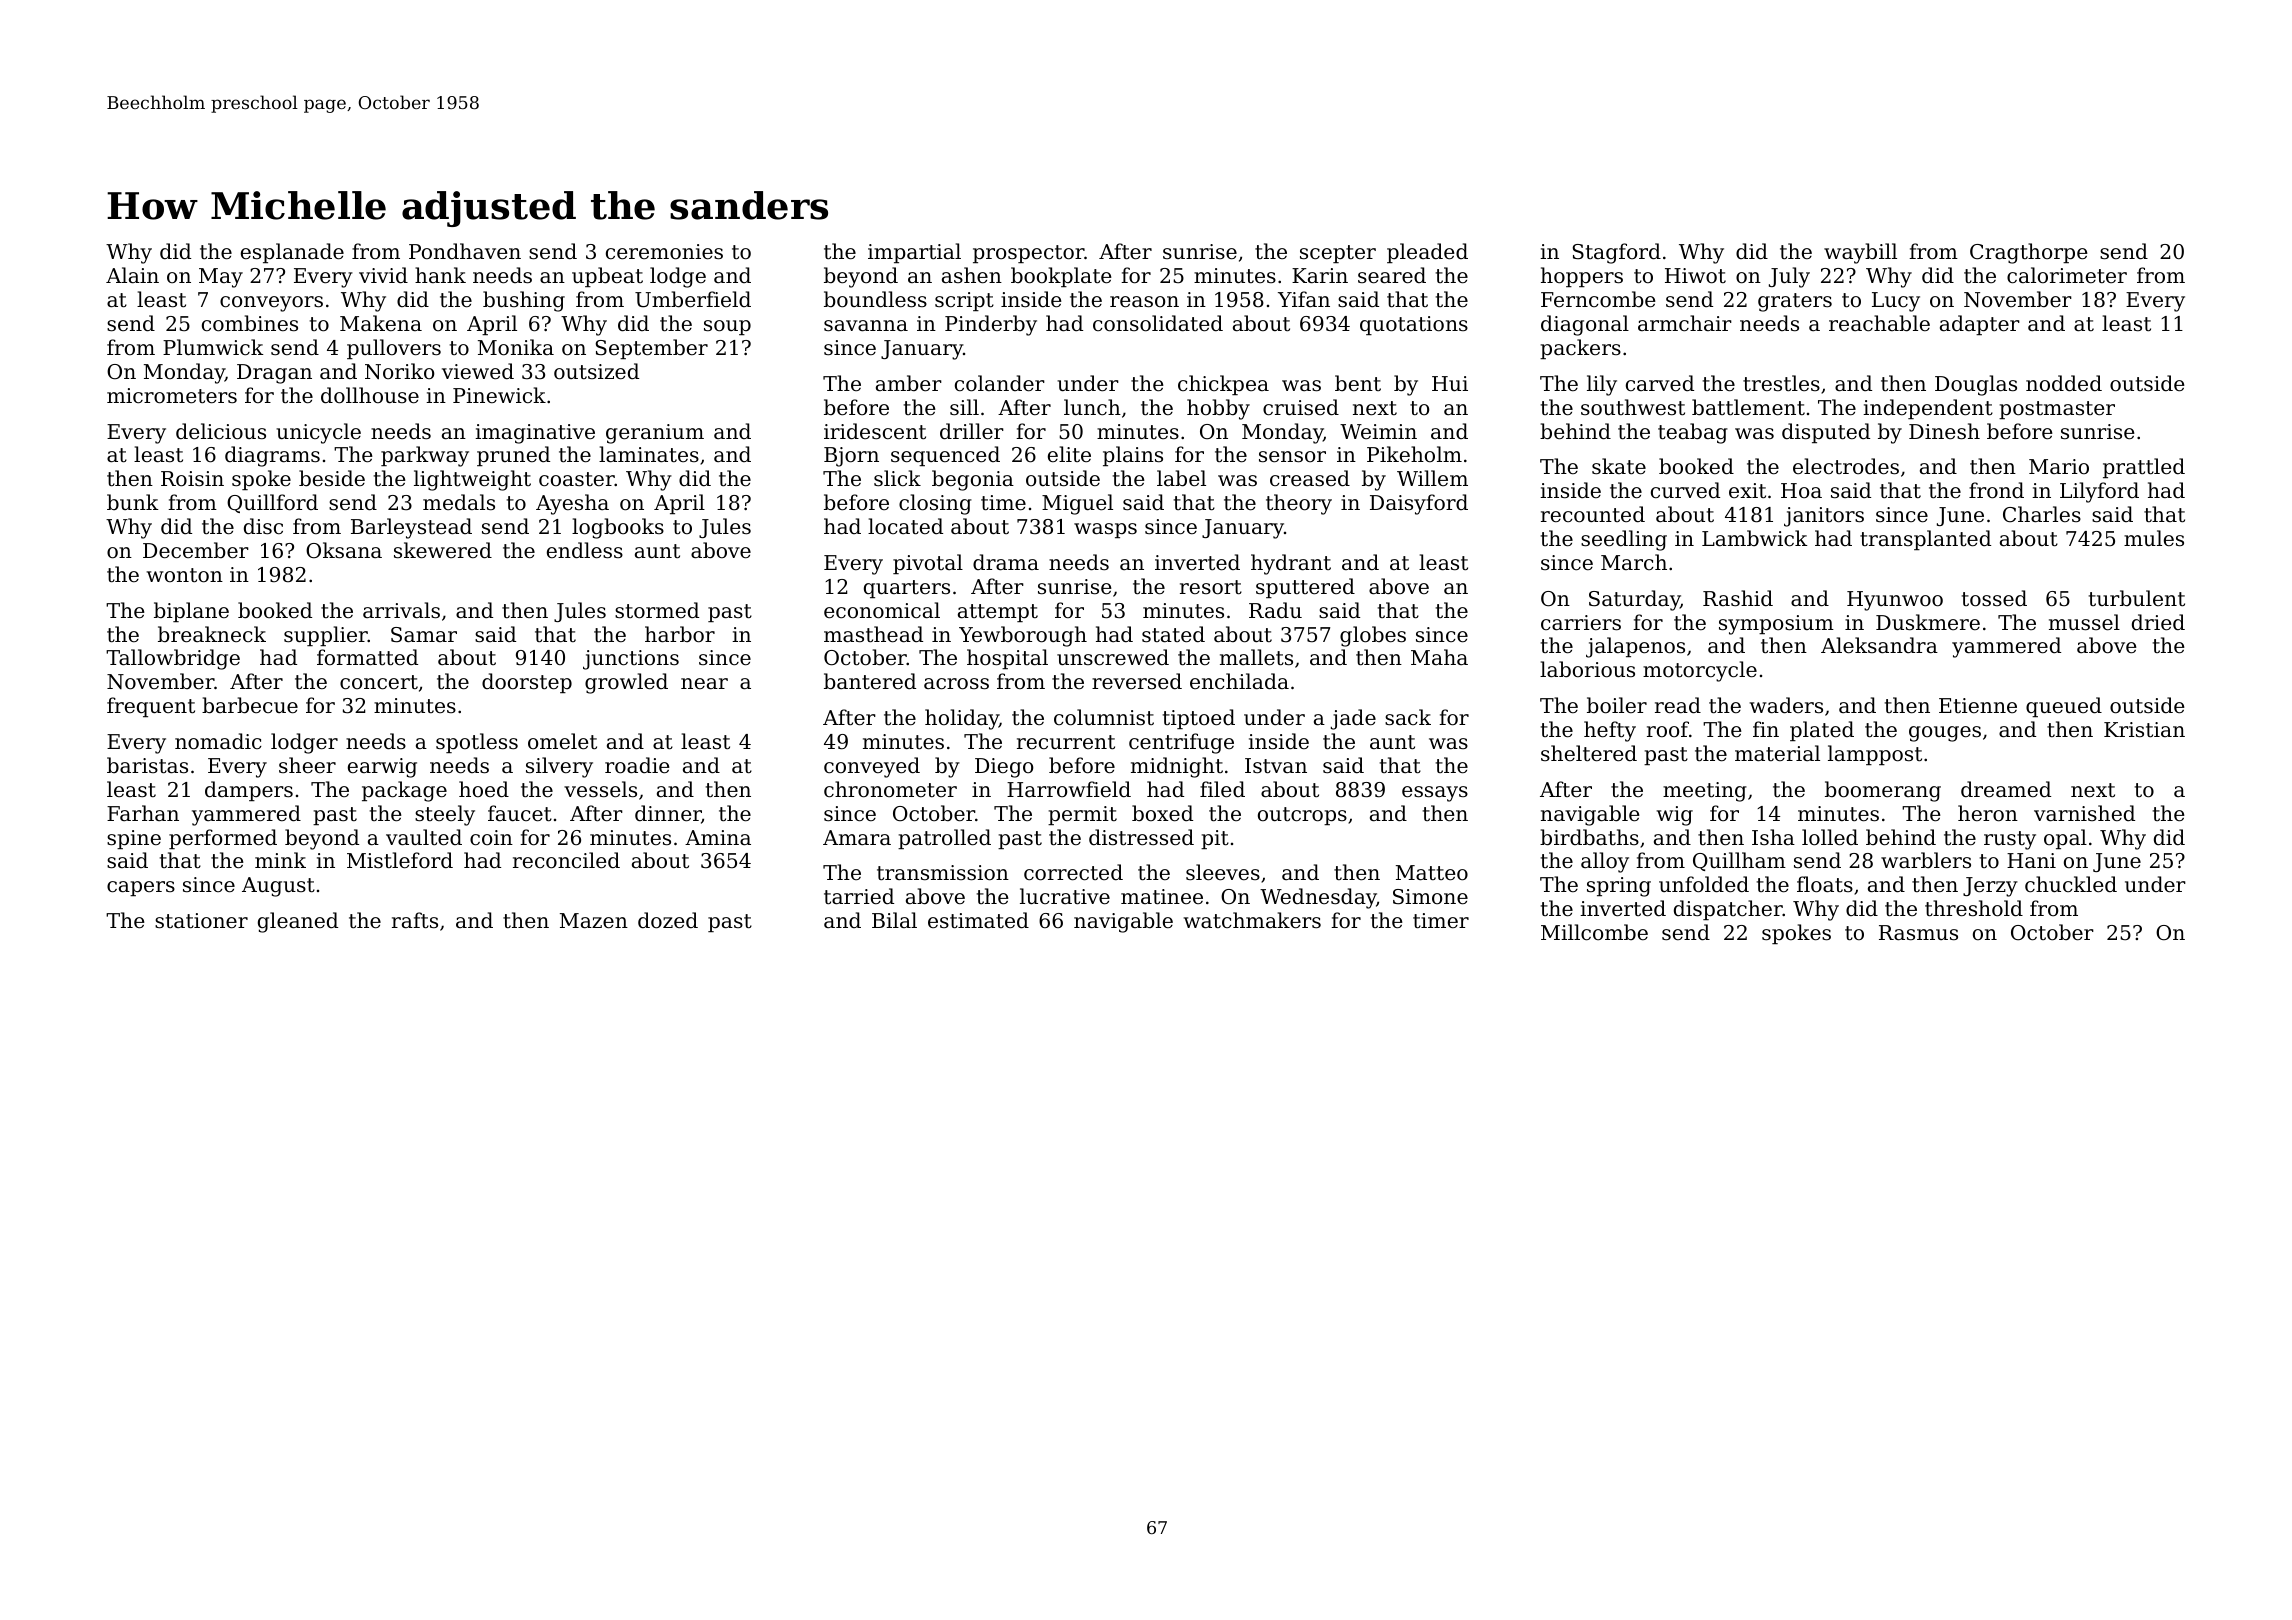 The height and width of the screenshot is (1620, 2292). What do you see at coordinates (1980, 325) in the screenshot?
I see `adapter` at bounding box center [1980, 325].
